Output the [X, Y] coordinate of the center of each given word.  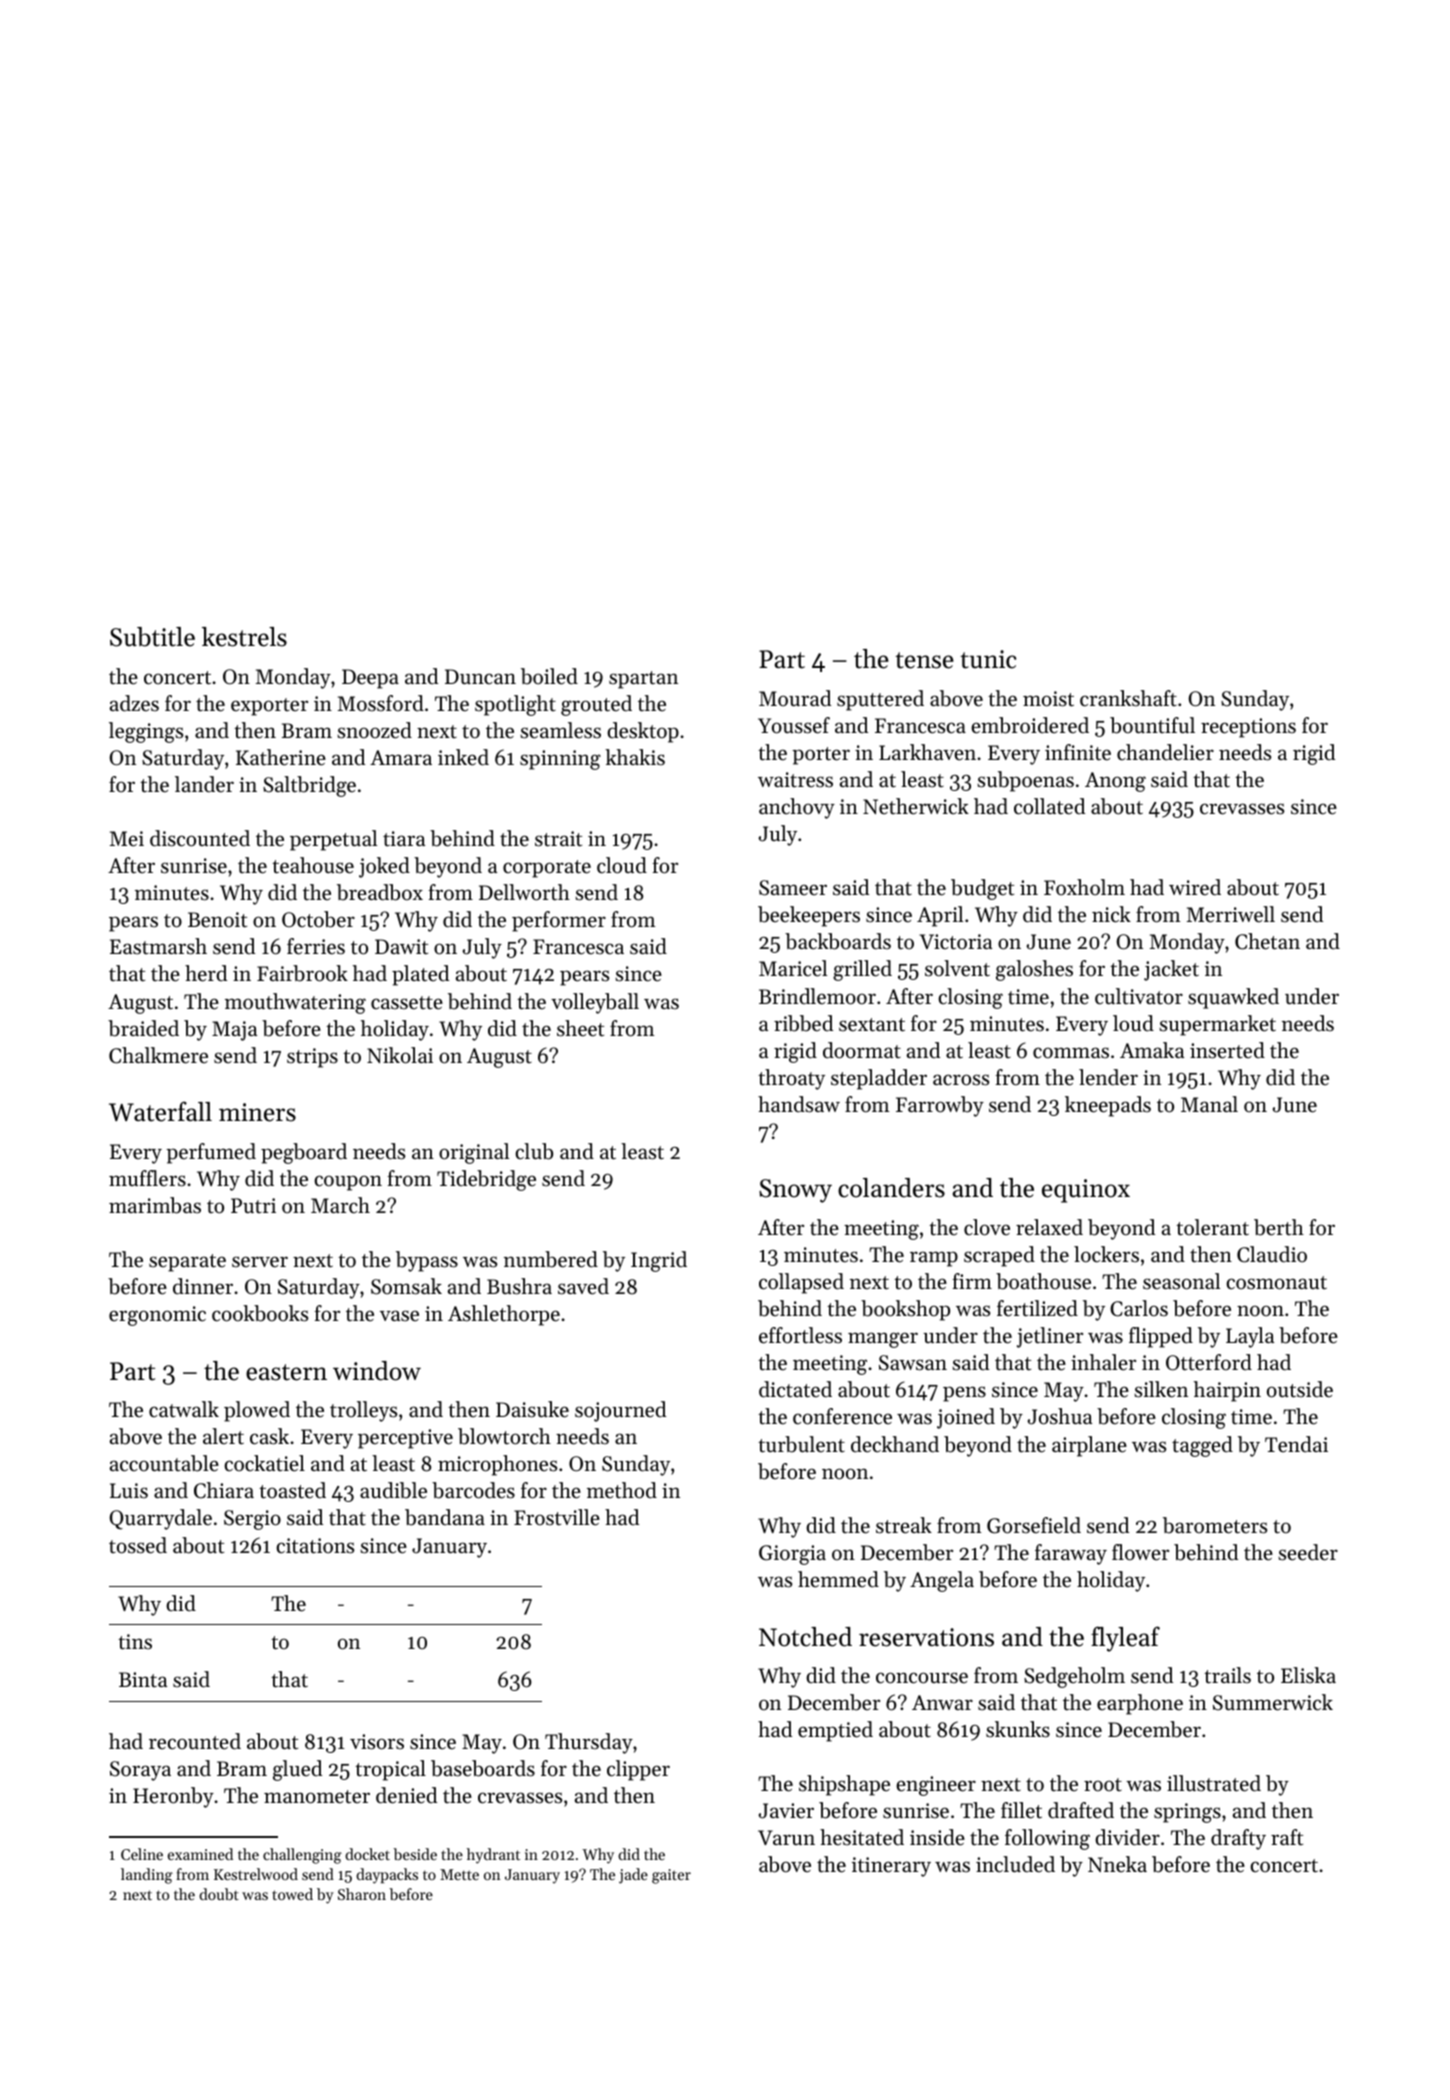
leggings [146, 732]
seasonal [1181, 1281]
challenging [302, 1856]
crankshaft [1128, 698]
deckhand [895, 1444]
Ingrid [659, 1261]
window [377, 1371]
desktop [643, 732]
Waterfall [160, 1111]
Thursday [589, 1743]
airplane [1089, 1446]
